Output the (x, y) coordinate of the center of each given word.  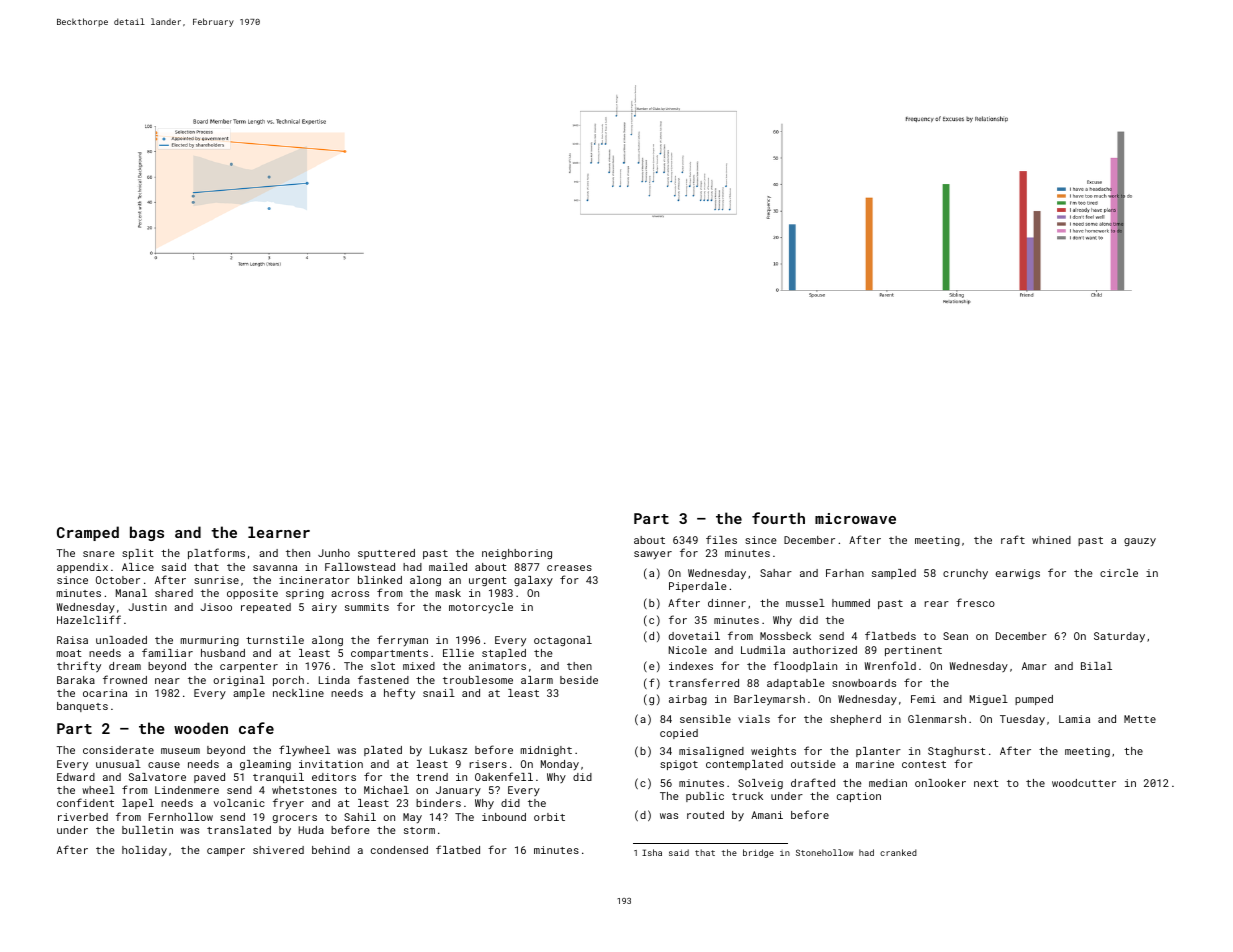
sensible (705, 719)
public (705, 797)
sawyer (653, 555)
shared (174, 593)
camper (226, 852)
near (167, 681)
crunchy (965, 574)
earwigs (1018, 574)
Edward (76, 777)
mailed (448, 567)
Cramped (88, 533)
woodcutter (1084, 783)
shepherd (855, 720)
